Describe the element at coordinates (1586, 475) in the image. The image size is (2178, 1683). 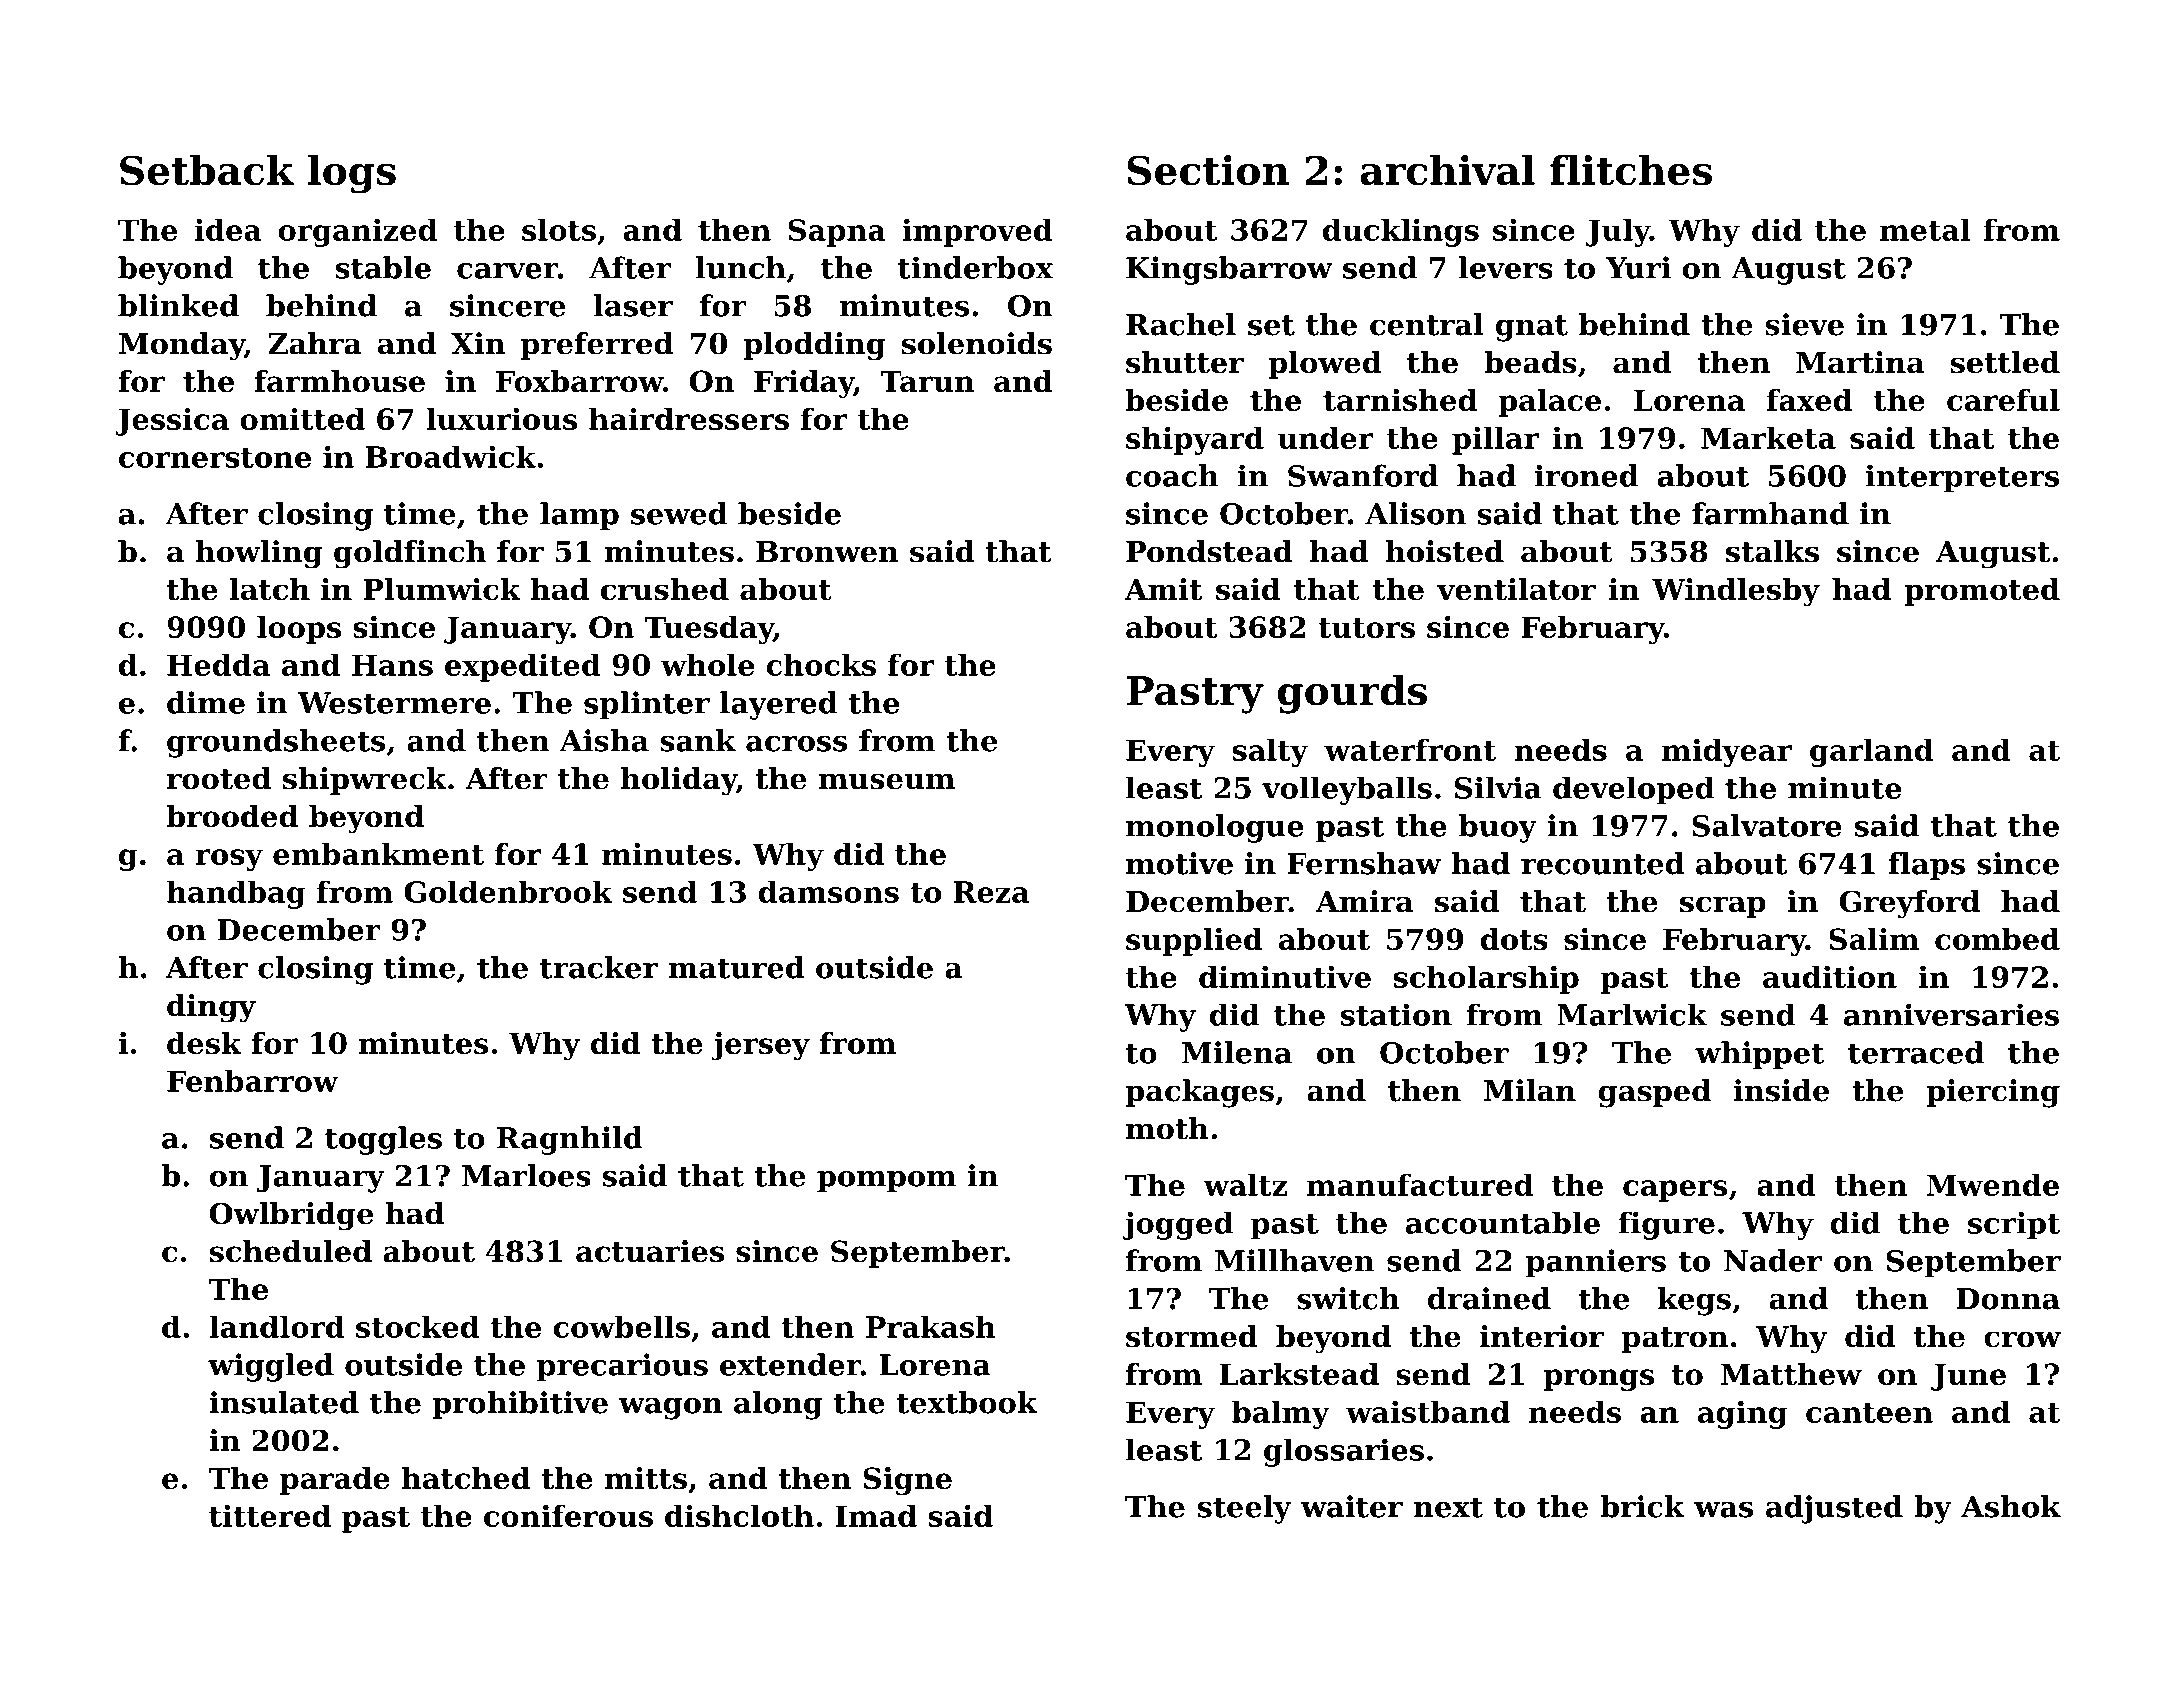
I see `ironed` at that location.
